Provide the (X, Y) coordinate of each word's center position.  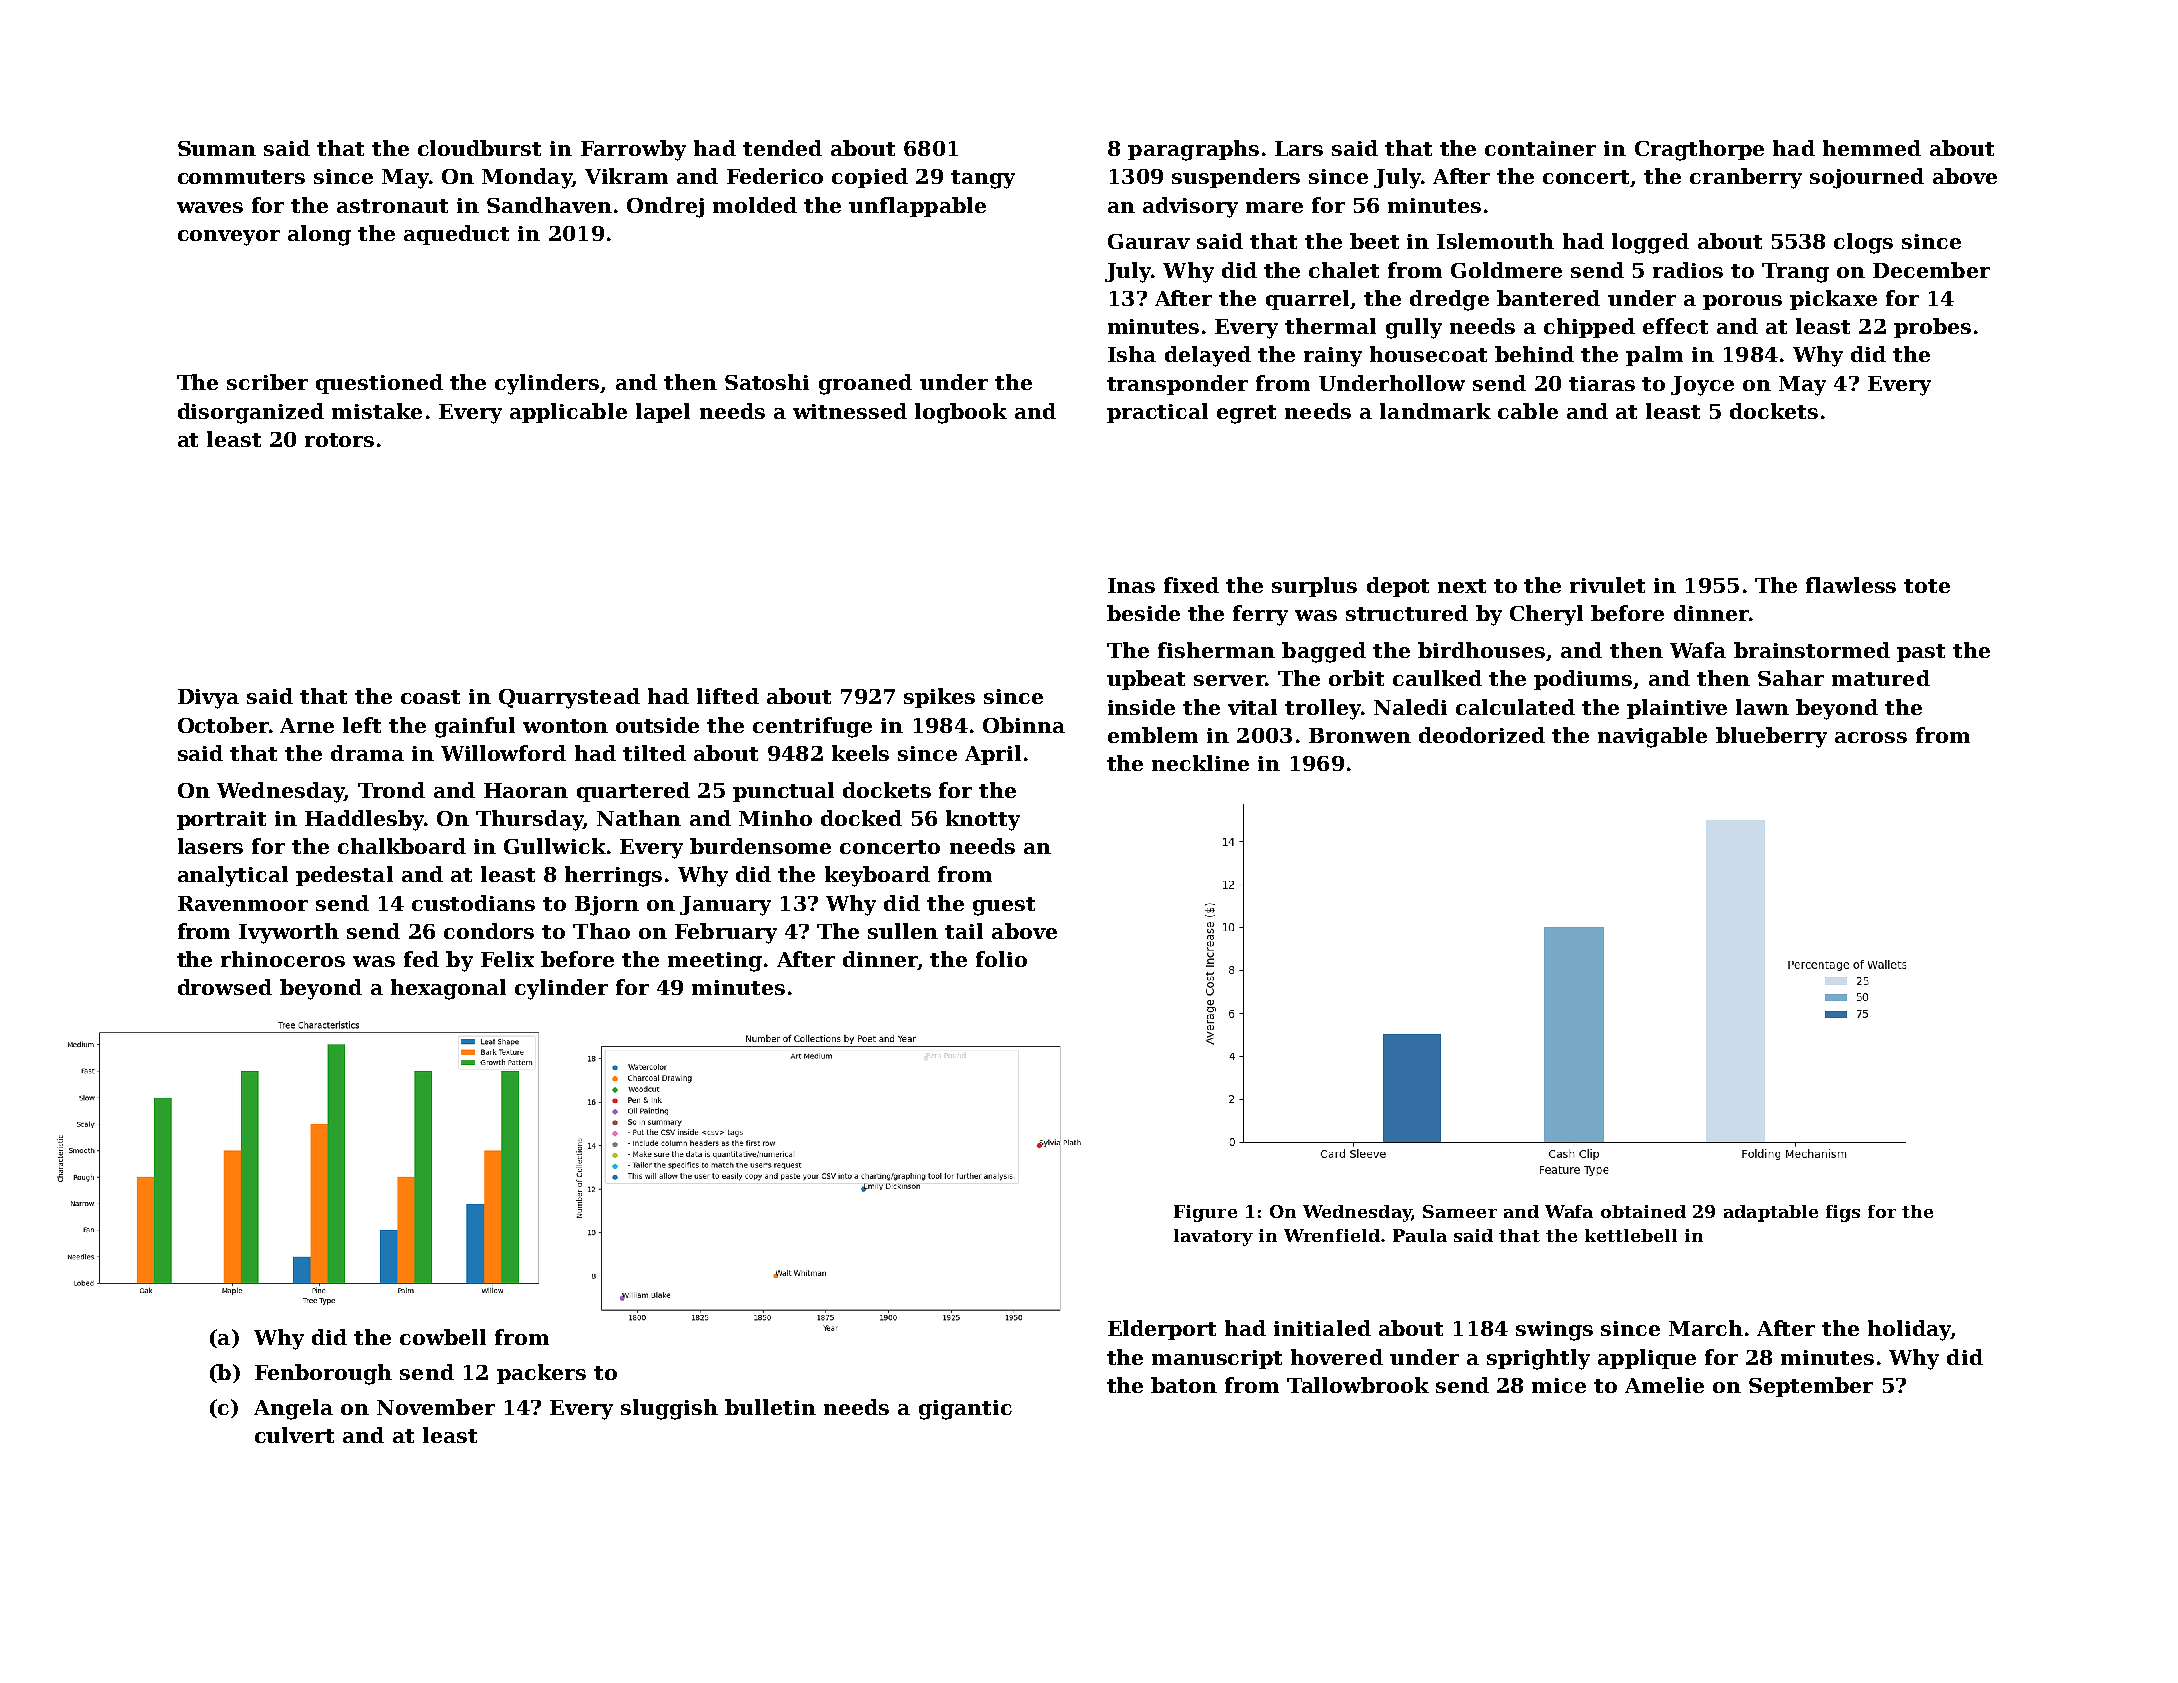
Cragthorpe (1699, 150)
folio (1001, 959)
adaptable (1771, 1213)
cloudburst (479, 148)
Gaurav (1149, 241)
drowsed (225, 987)
